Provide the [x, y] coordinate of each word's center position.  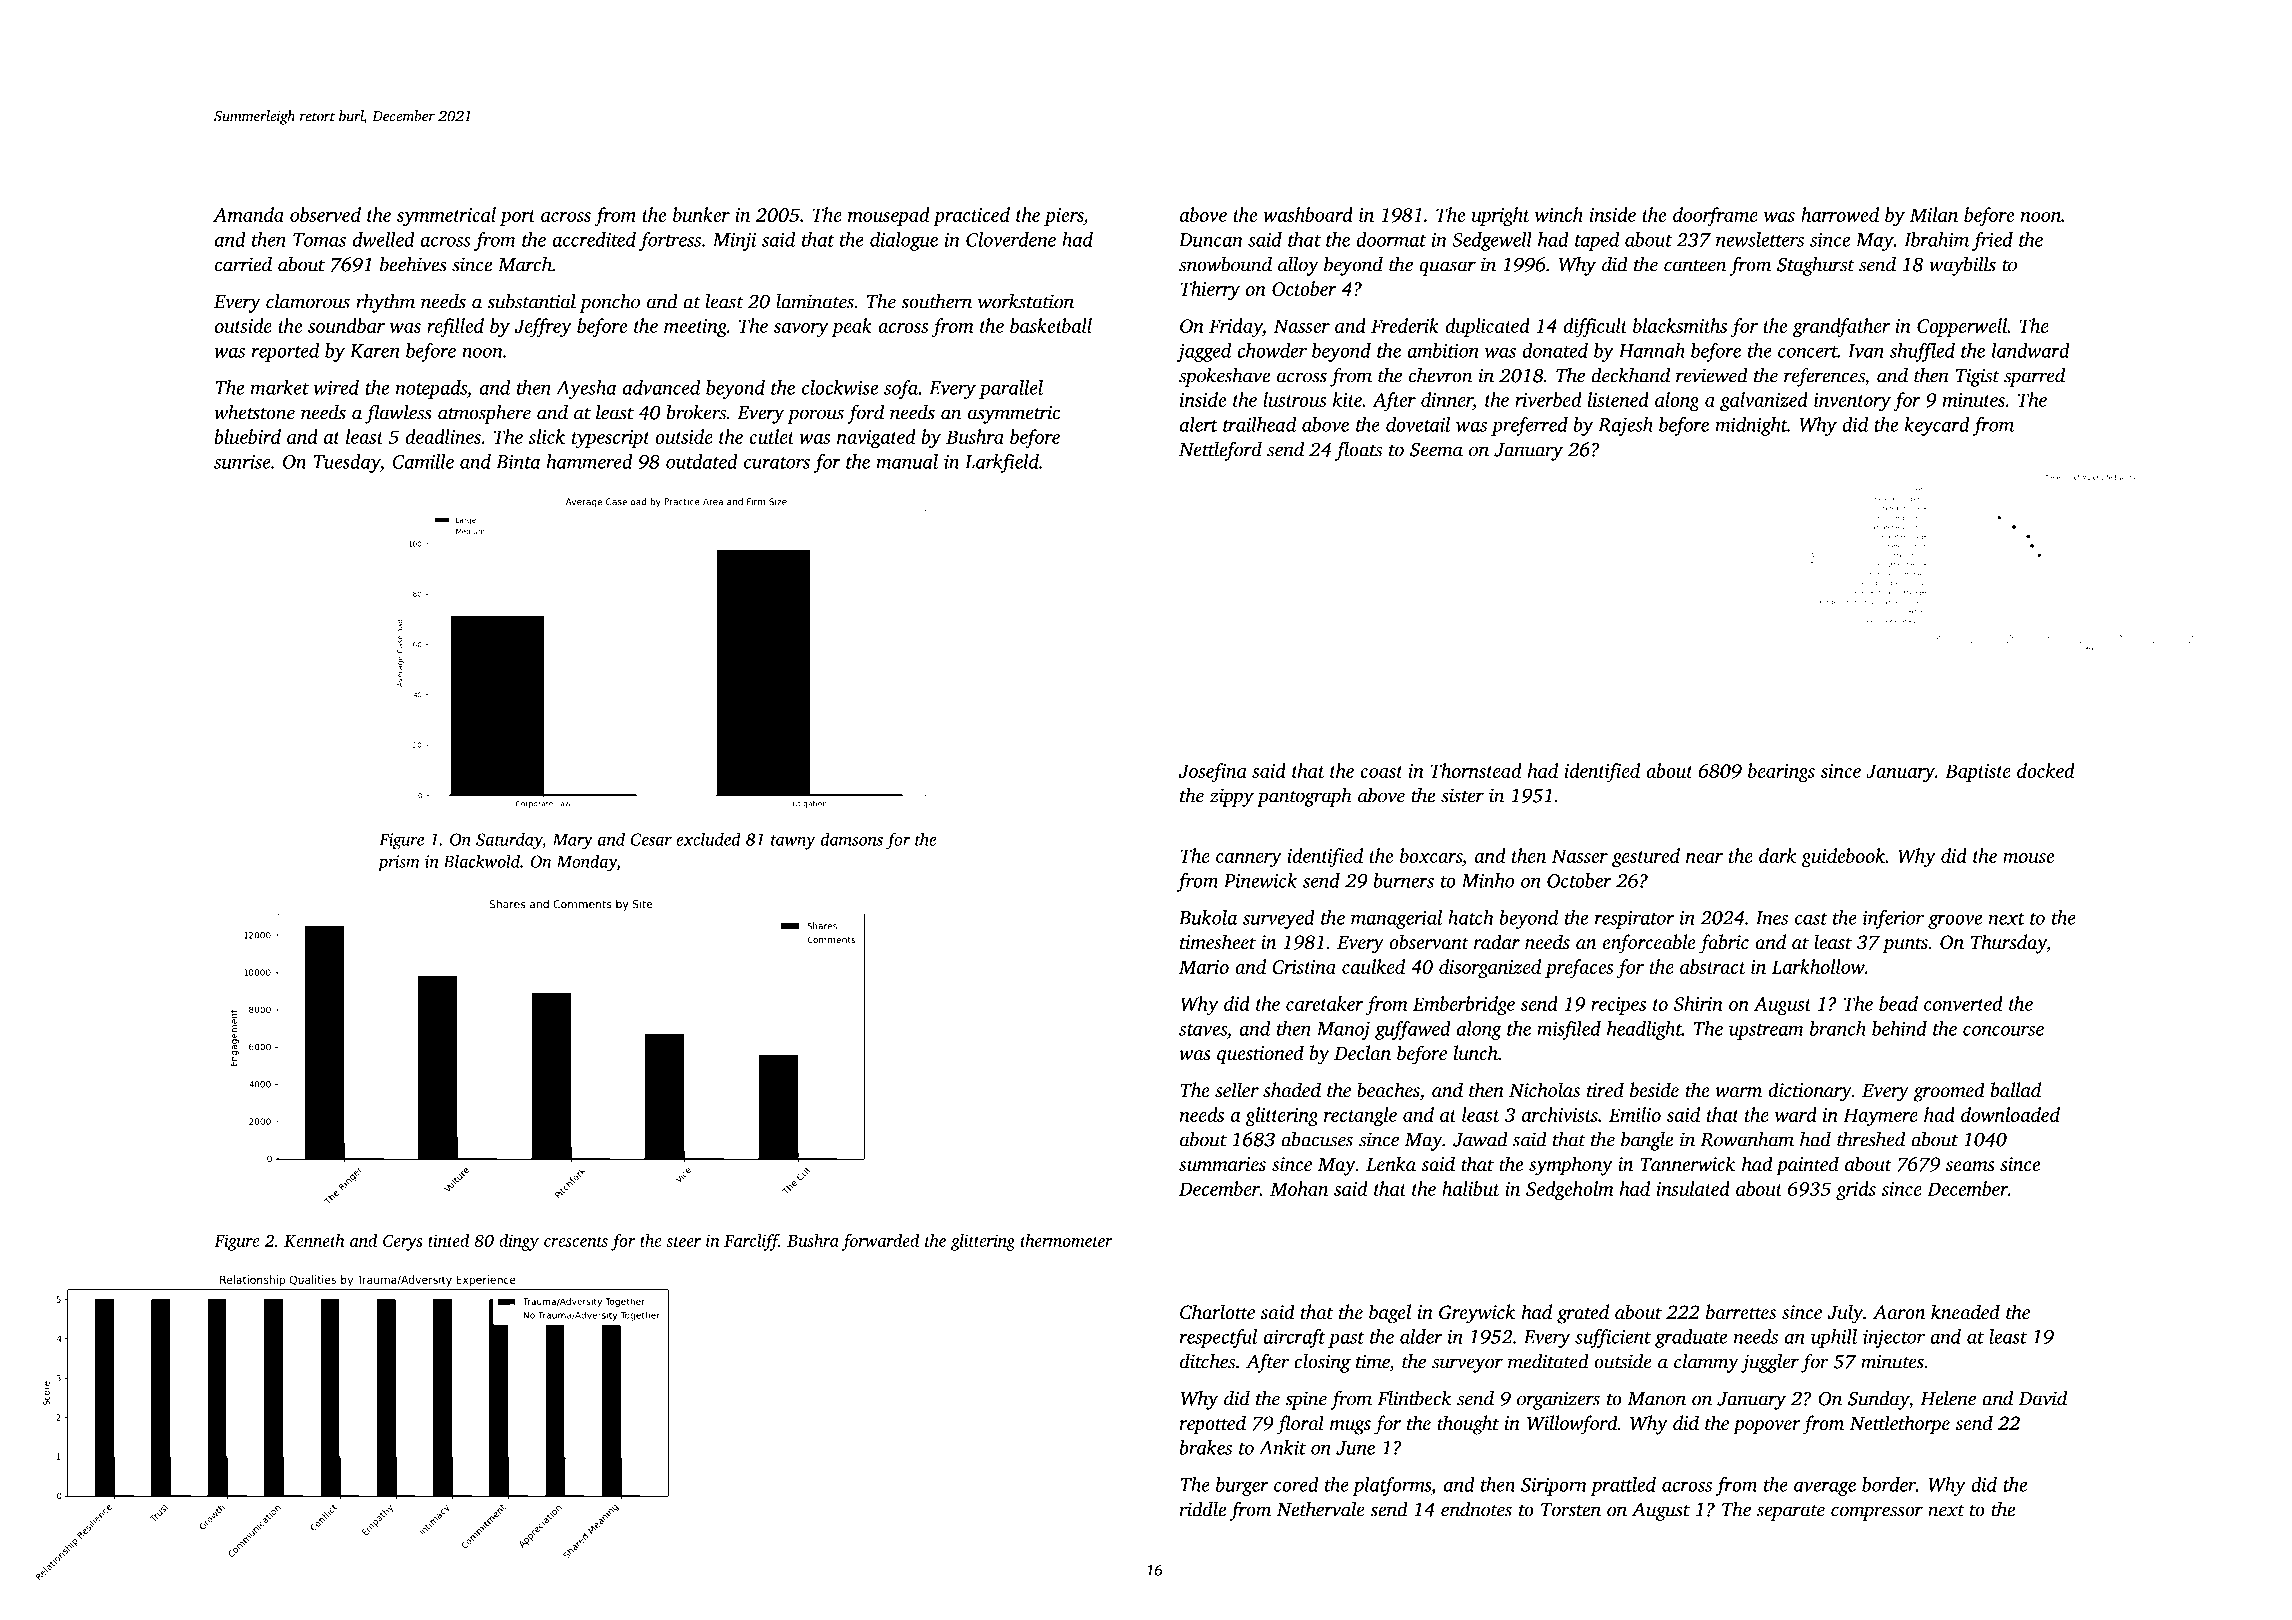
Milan [1934, 214]
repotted [1212, 1425]
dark [1777, 855]
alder [1421, 1336]
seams [1970, 1166]
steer [683, 1241]
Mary [573, 841]
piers [1064, 217]
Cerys [403, 1242]
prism [399, 863]
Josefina [1213, 772]
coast [1381, 772]
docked [2046, 770]
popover [1767, 1427]
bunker [701, 214]
